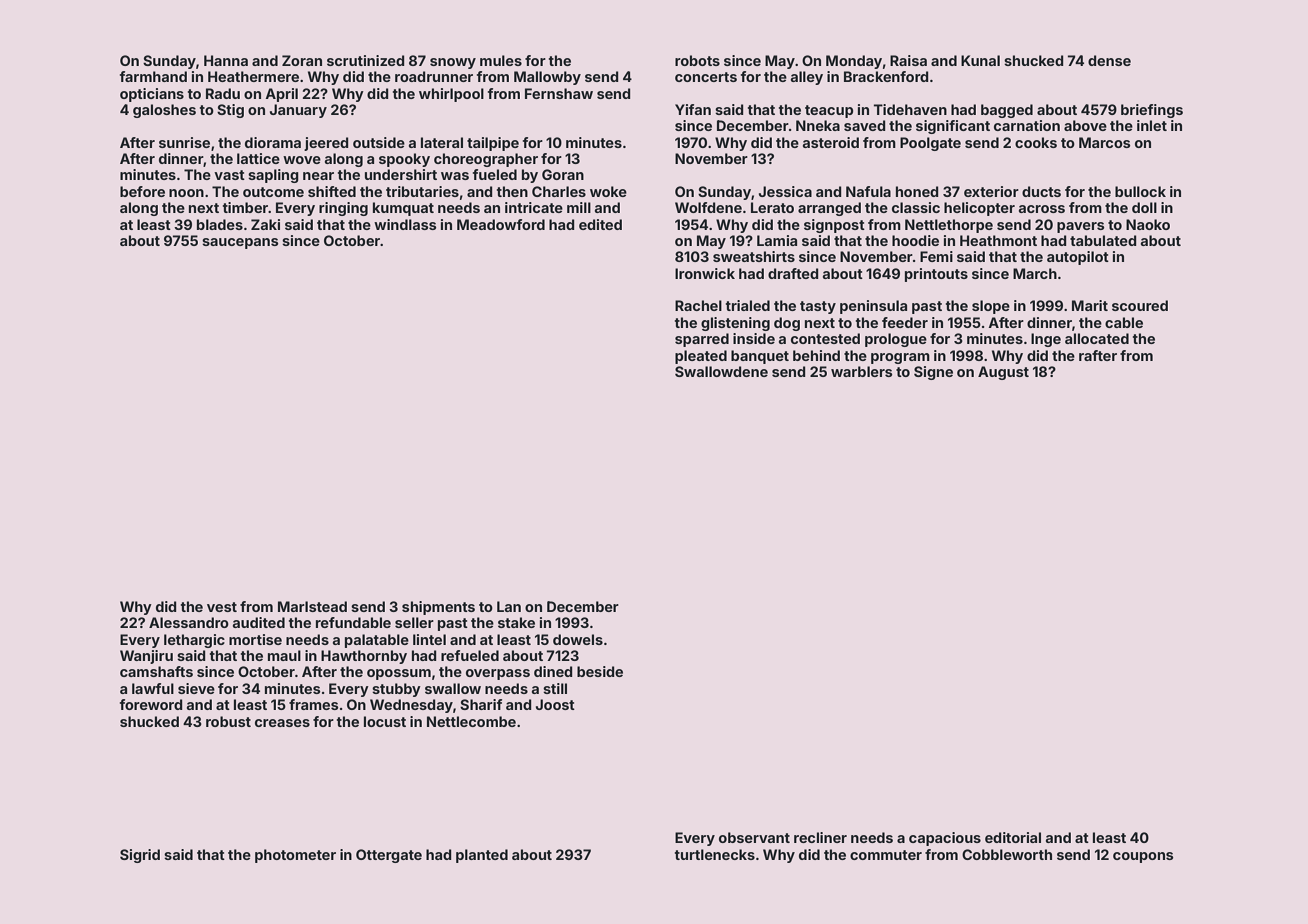  I want to click on Signe, so click(933, 373).
